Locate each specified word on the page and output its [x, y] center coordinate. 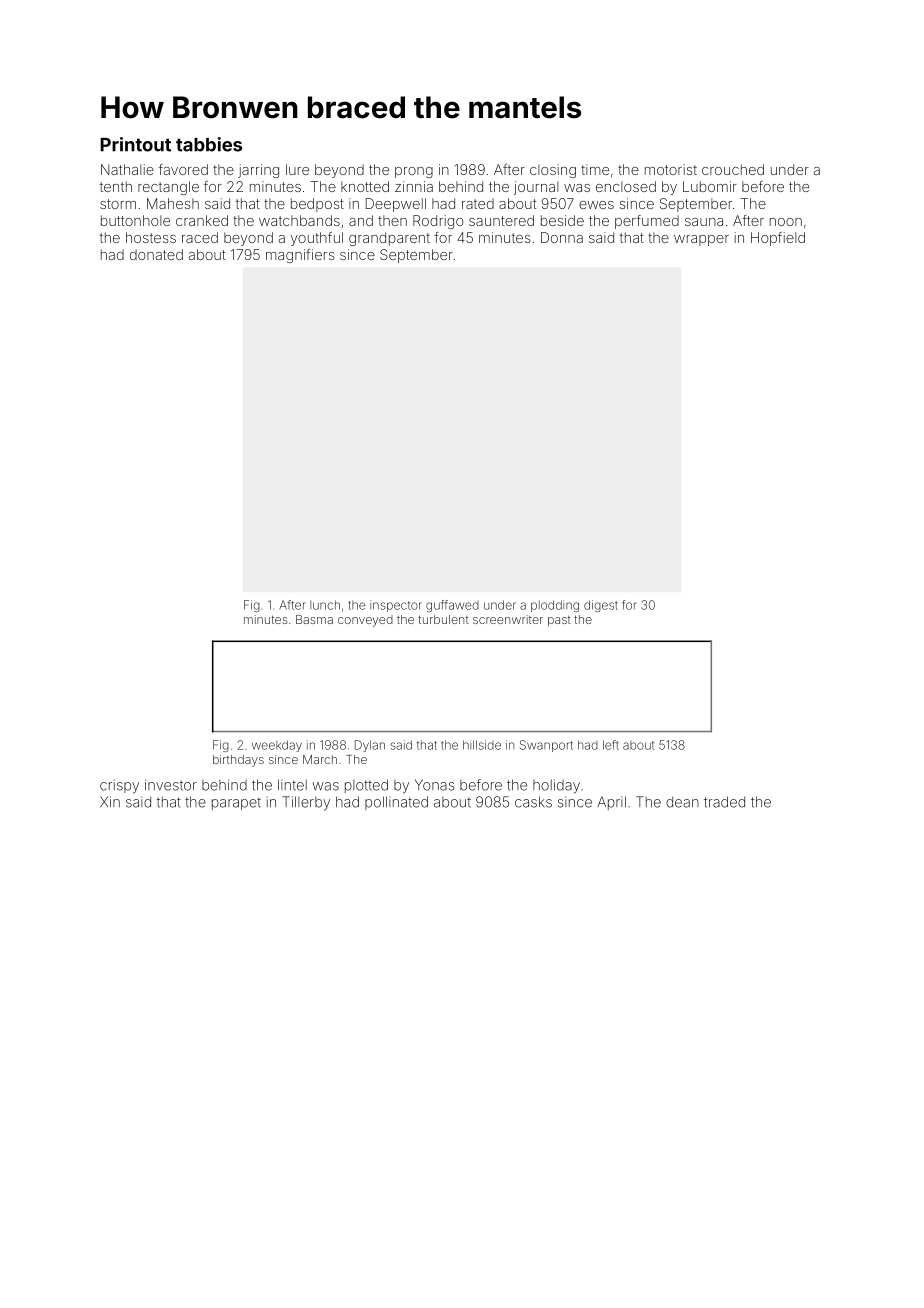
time [595, 169]
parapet [236, 803]
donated [156, 254]
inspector [396, 606]
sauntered [501, 220]
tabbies [209, 144]
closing [553, 171]
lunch [325, 605]
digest [601, 606]
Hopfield [778, 239]
